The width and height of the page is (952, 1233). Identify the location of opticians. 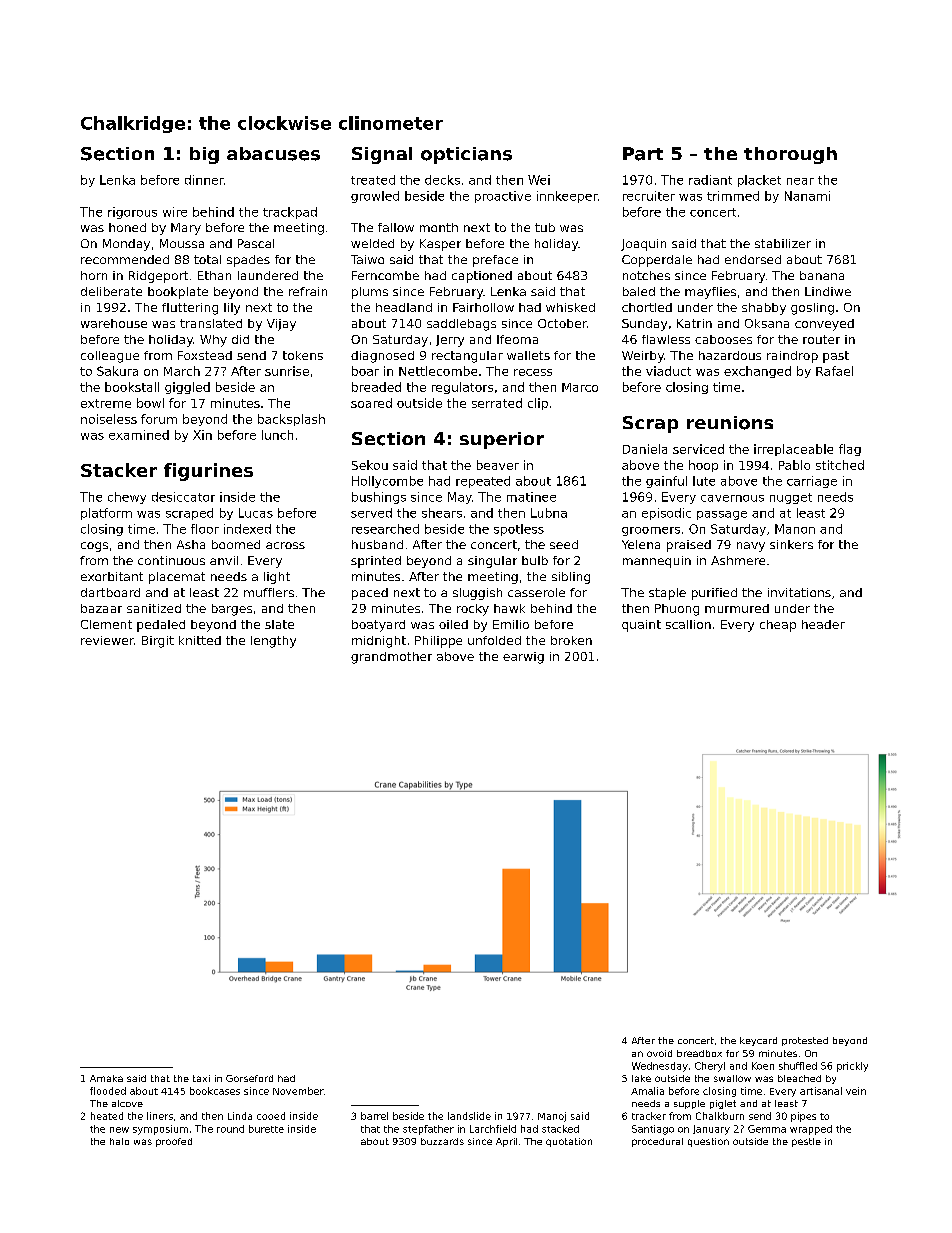
(466, 155).
